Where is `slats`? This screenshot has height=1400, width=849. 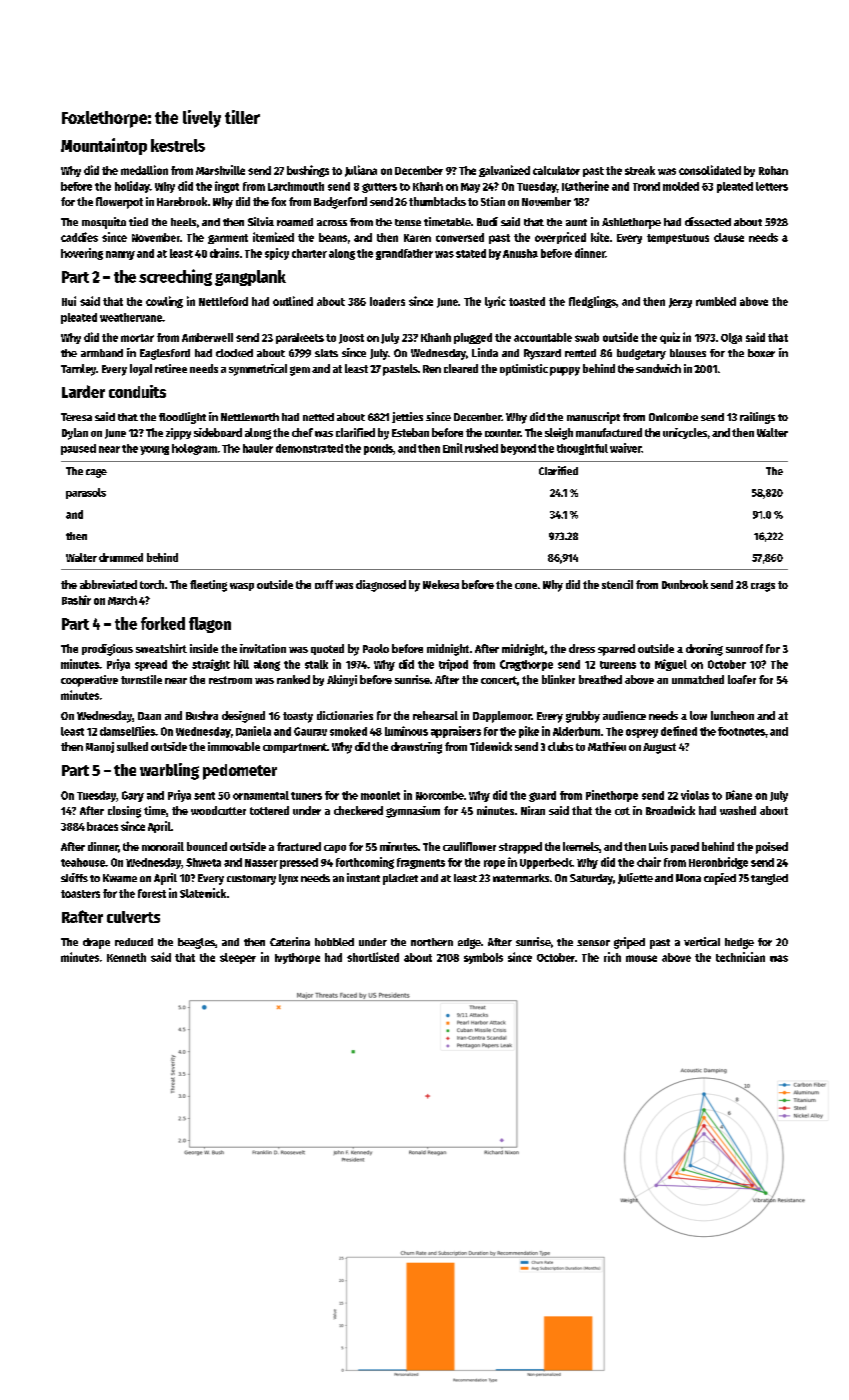 slats is located at coordinates (326, 353).
